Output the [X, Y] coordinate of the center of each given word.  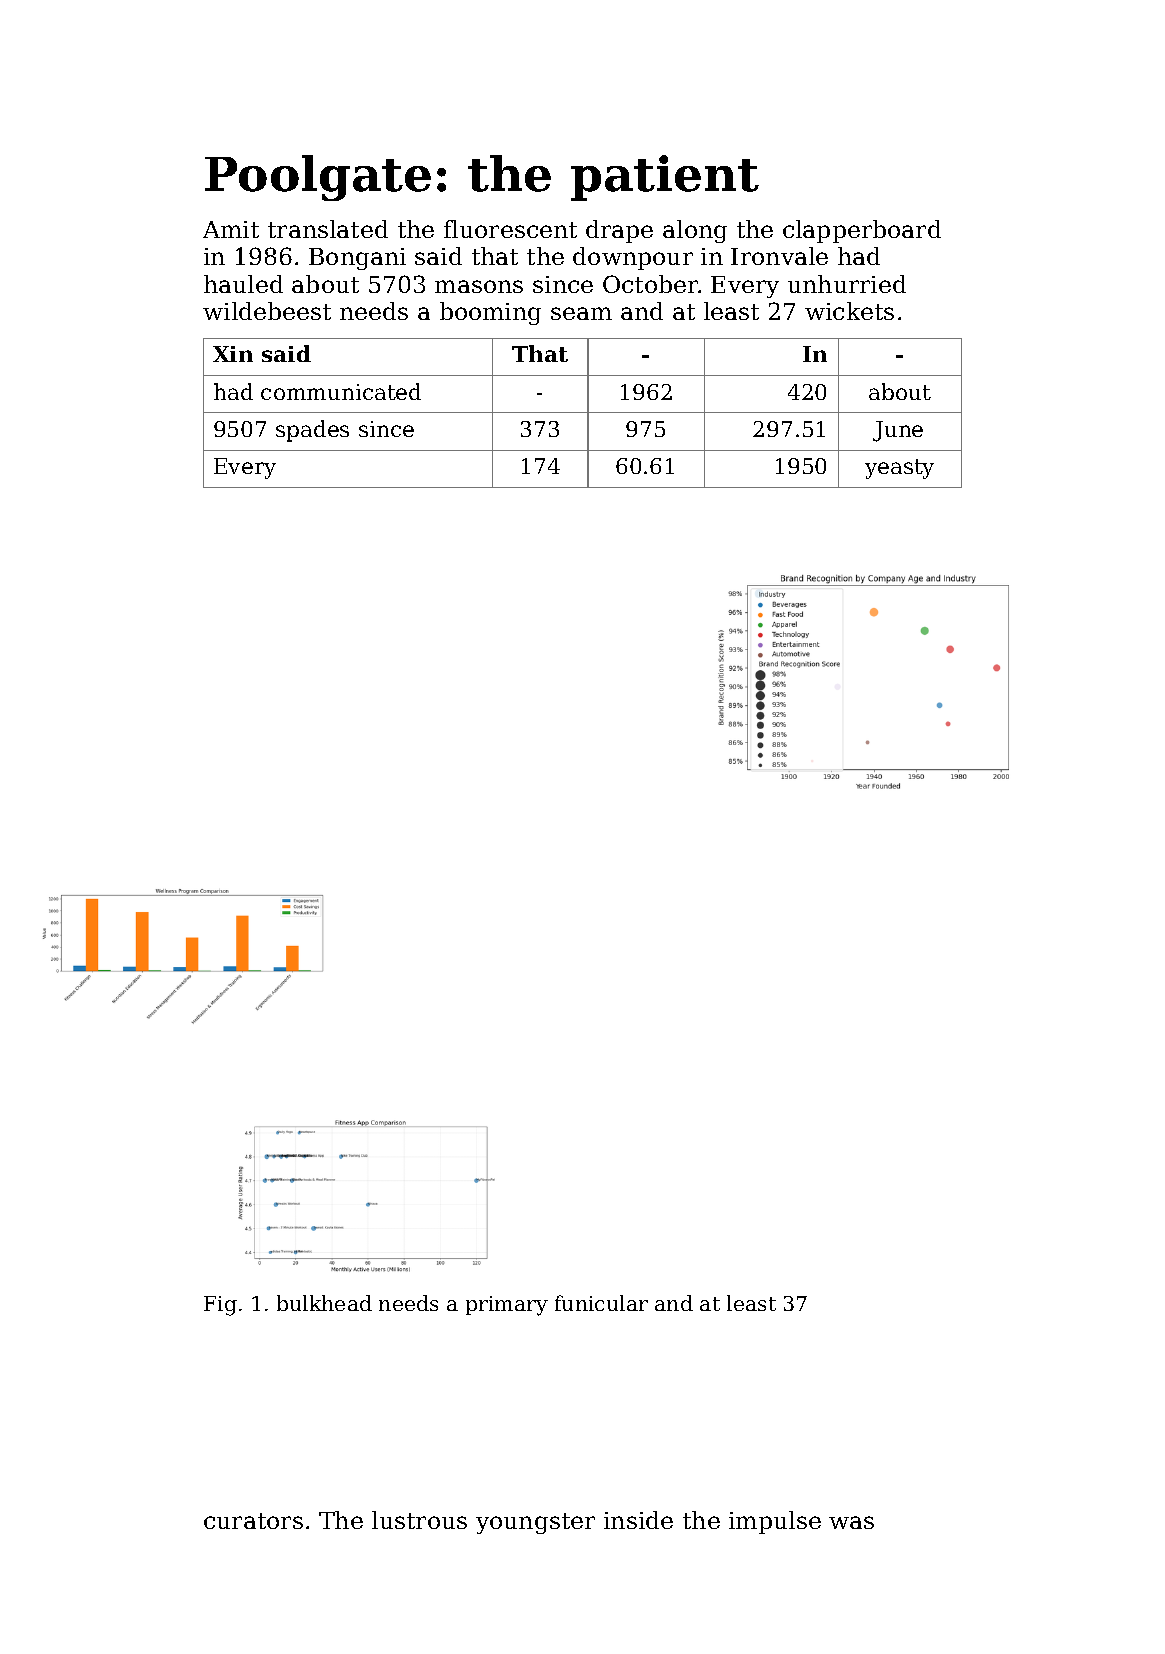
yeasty [899, 469]
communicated [341, 391]
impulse [775, 1522]
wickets [849, 311]
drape [619, 231]
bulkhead [324, 1303]
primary [507, 1306]
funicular [601, 1303]
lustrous [419, 1520]
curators [253, 1521]
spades [312, 431]
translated [328, 229]
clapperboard [862, 231]
